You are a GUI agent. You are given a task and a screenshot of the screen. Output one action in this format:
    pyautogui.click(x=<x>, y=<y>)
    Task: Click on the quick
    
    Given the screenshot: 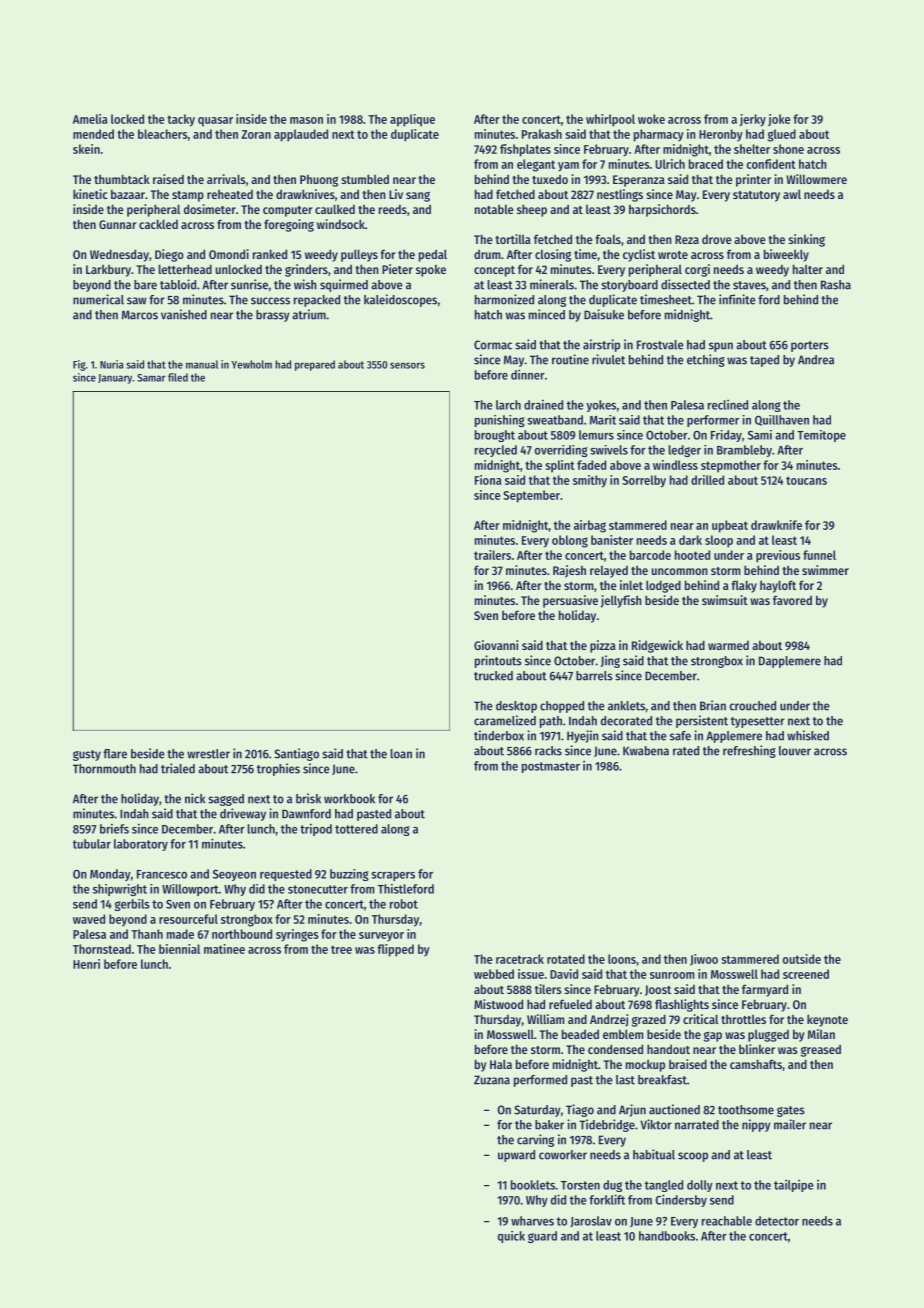 What is the action you would take?
    pyautogui.click(x=511, y=1237)
